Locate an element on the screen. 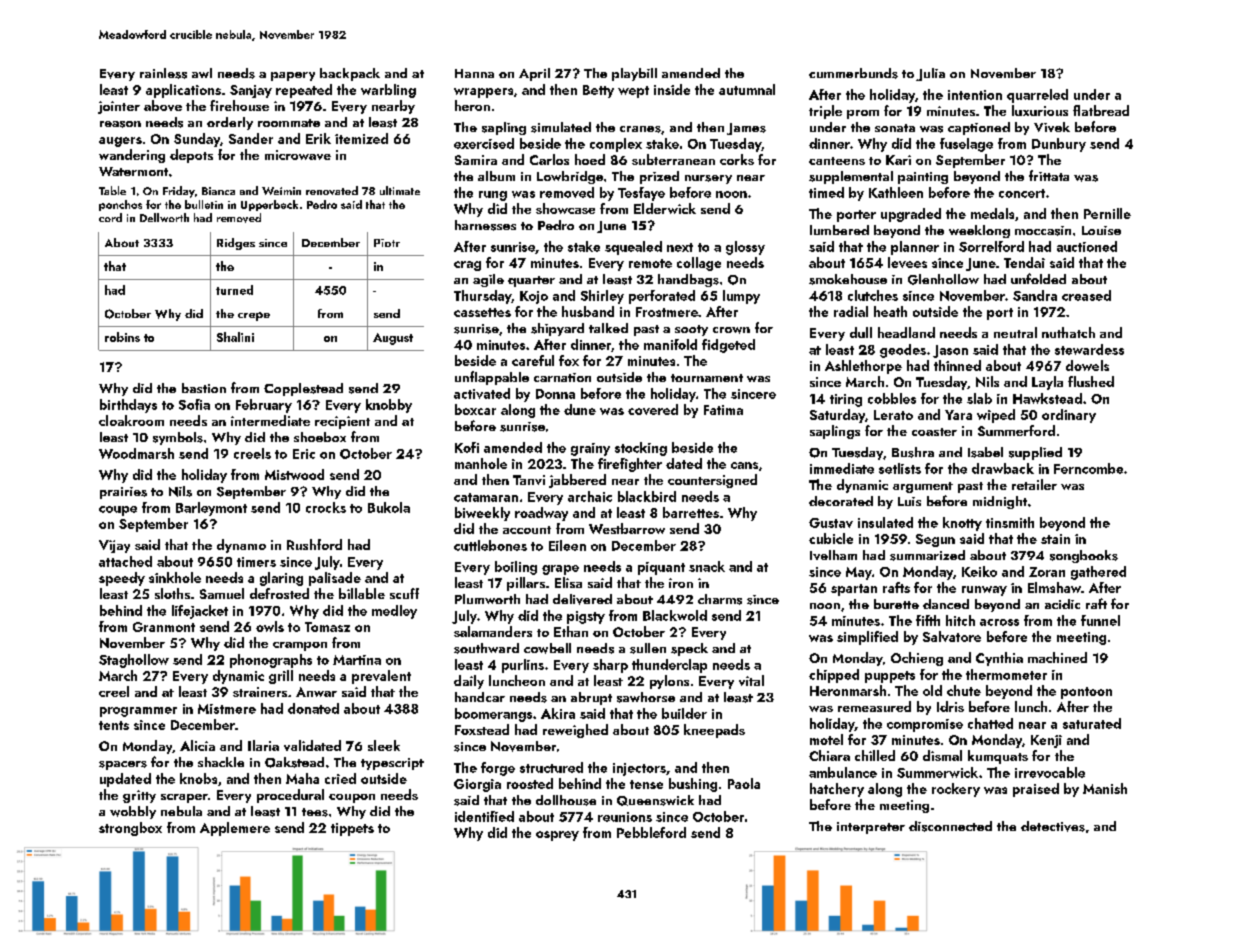 This screenshot has width=1233, height=952. squealed is located at coordinates (633, 248).
